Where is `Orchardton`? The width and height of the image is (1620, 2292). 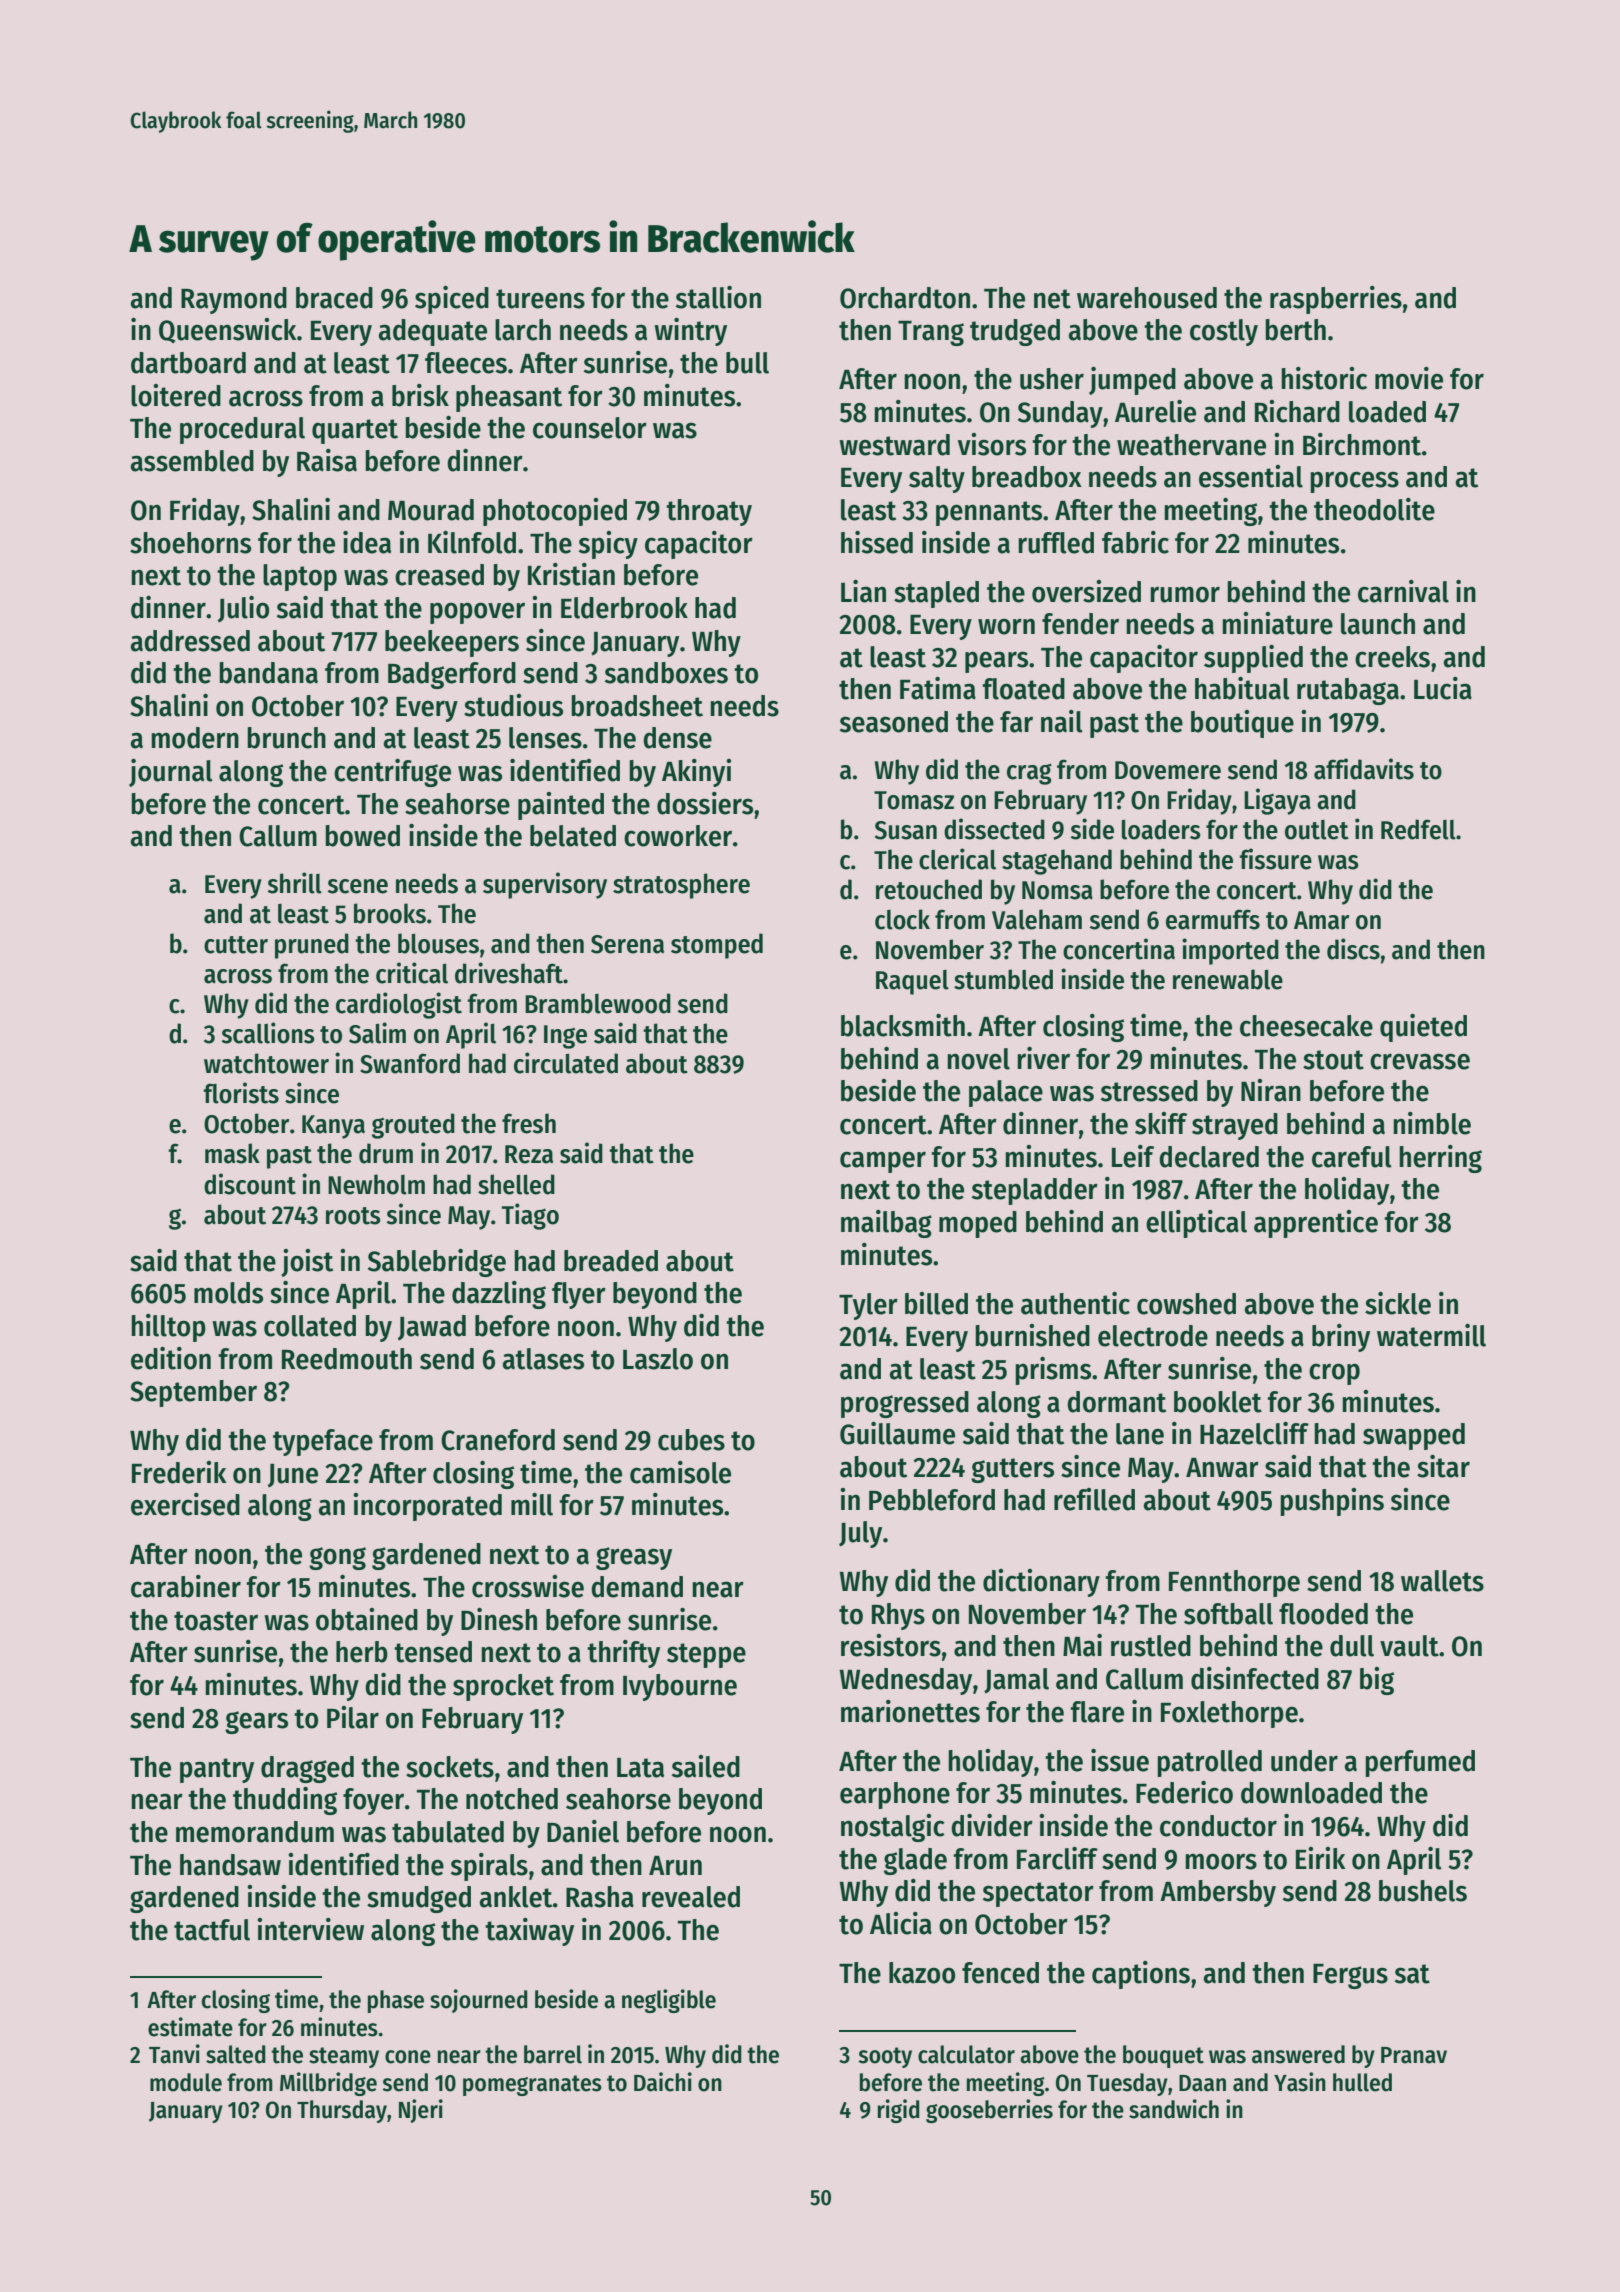 Orchardton is located at coordinates (905, 298).
